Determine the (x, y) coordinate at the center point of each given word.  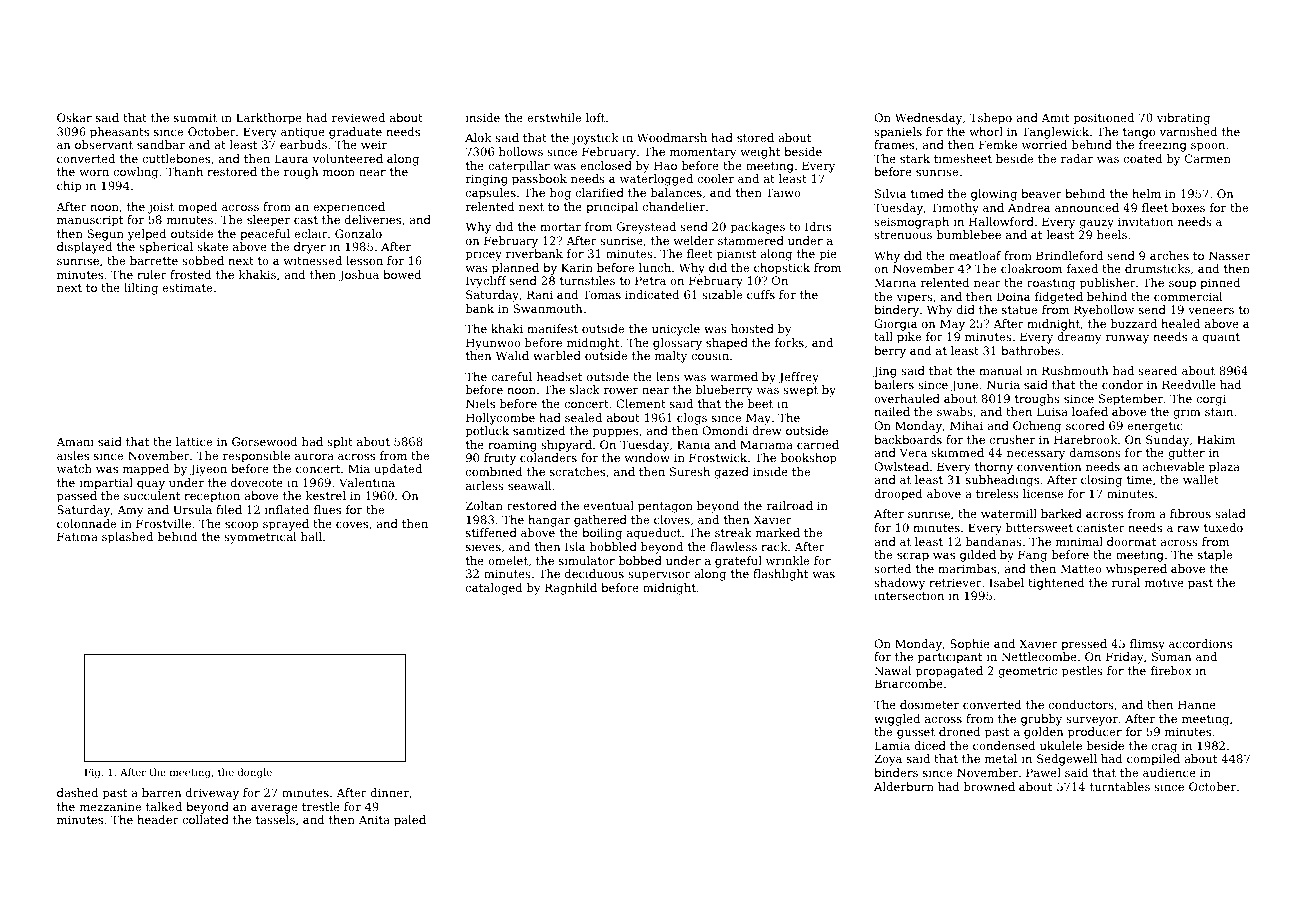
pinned (1220, 284)
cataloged (494, 589)
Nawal (892, 670)
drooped (898, 495)
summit (195, 117)
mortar (560, 227)
